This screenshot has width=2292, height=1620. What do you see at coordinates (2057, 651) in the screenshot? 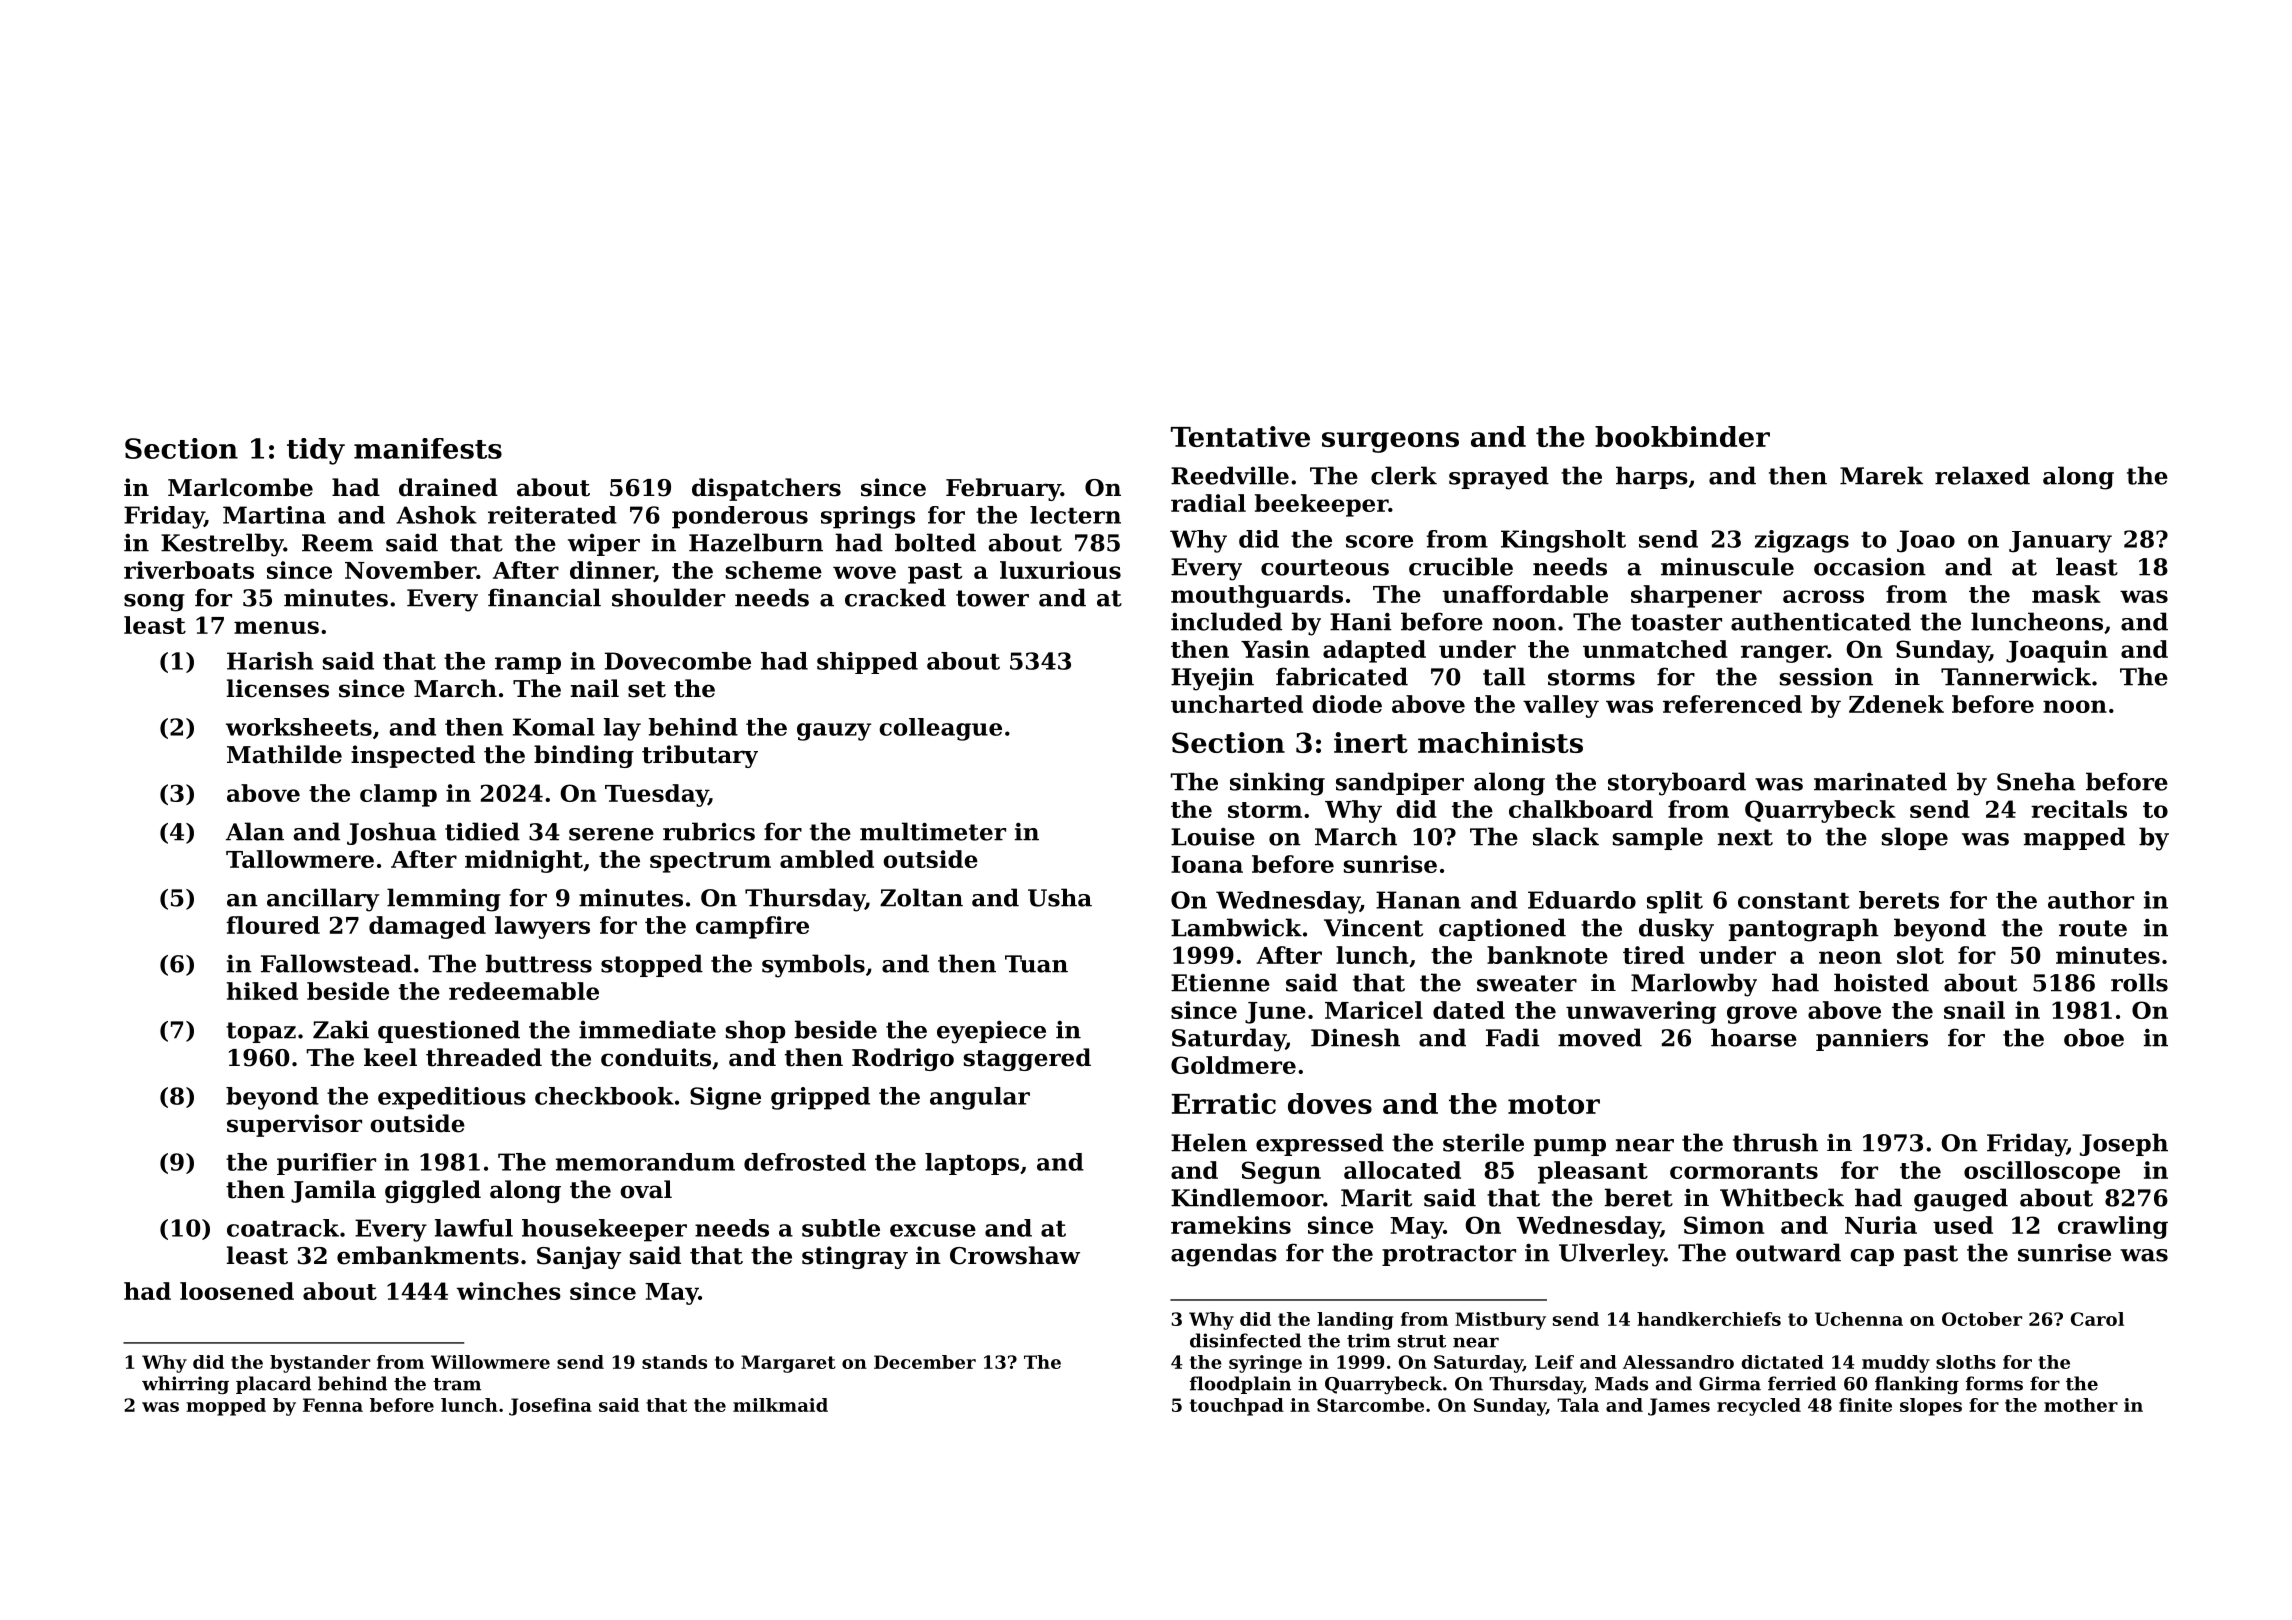
I see `Joaquin` at bounding box center [2057, 651].
